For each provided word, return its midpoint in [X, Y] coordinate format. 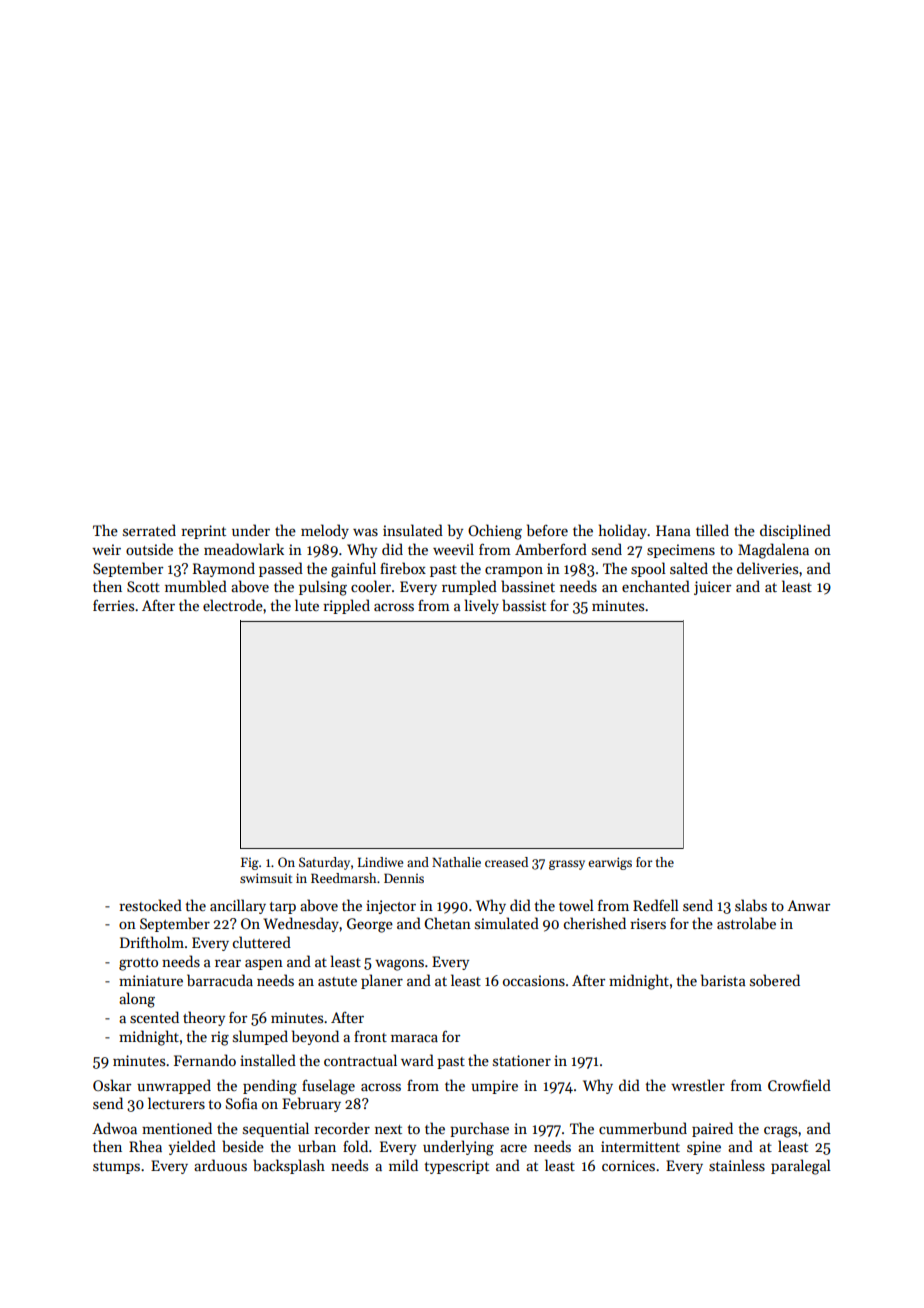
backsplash [289, 1166]
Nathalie [456, 862]
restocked [150, 905]
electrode [233, 605]
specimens [681, 551]
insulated [413, 530]
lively [482, 606]
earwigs [610, 863]
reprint [203, 532]
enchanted [656, 586]
